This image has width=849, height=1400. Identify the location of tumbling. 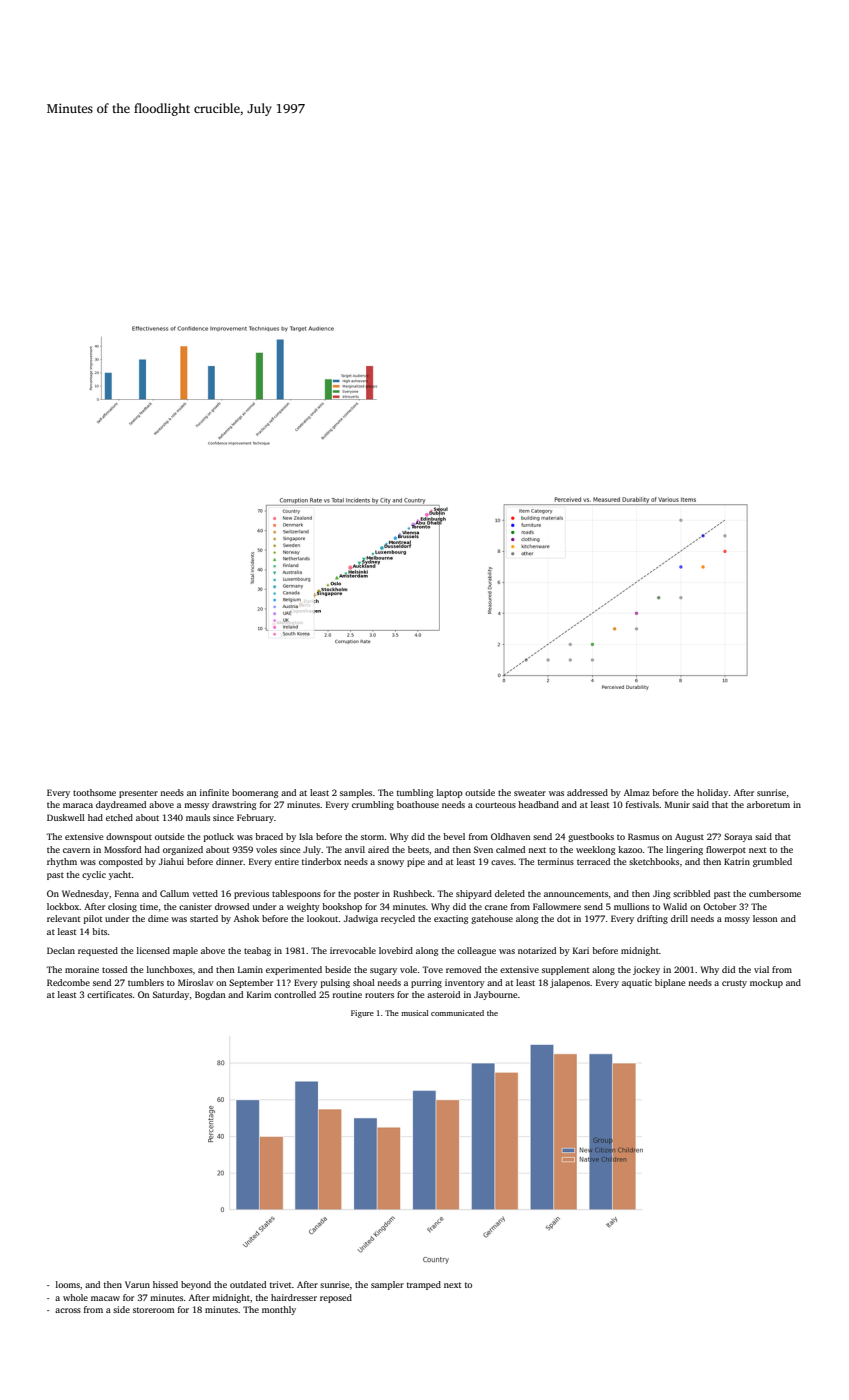
(415, 793).
